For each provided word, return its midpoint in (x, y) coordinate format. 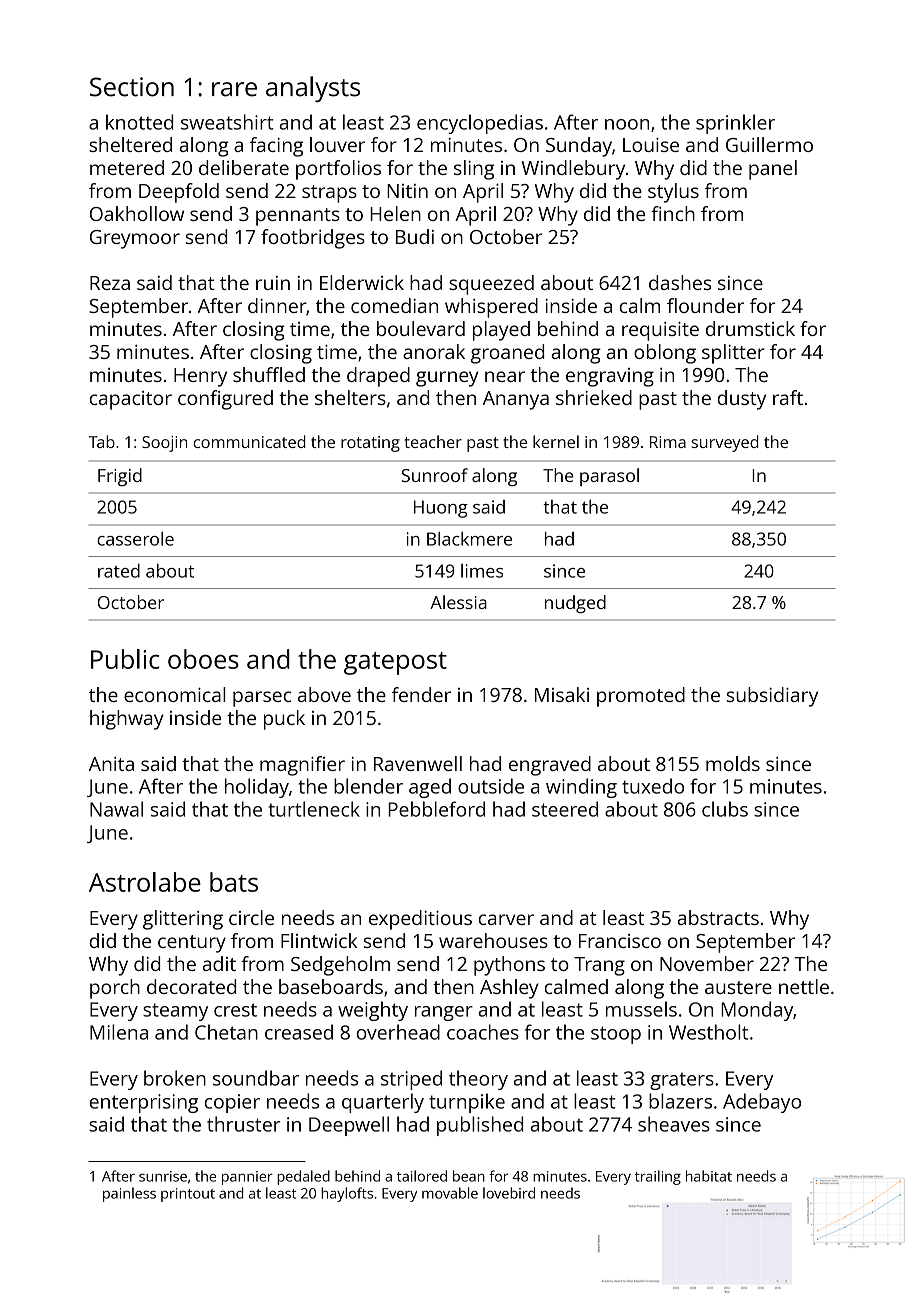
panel (773, 170)
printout (188, 1195)
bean (469, 1176)
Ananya (516, 400)
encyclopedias (480, 124)
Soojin (164, 444)
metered (127, 167)
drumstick (750, 328)
